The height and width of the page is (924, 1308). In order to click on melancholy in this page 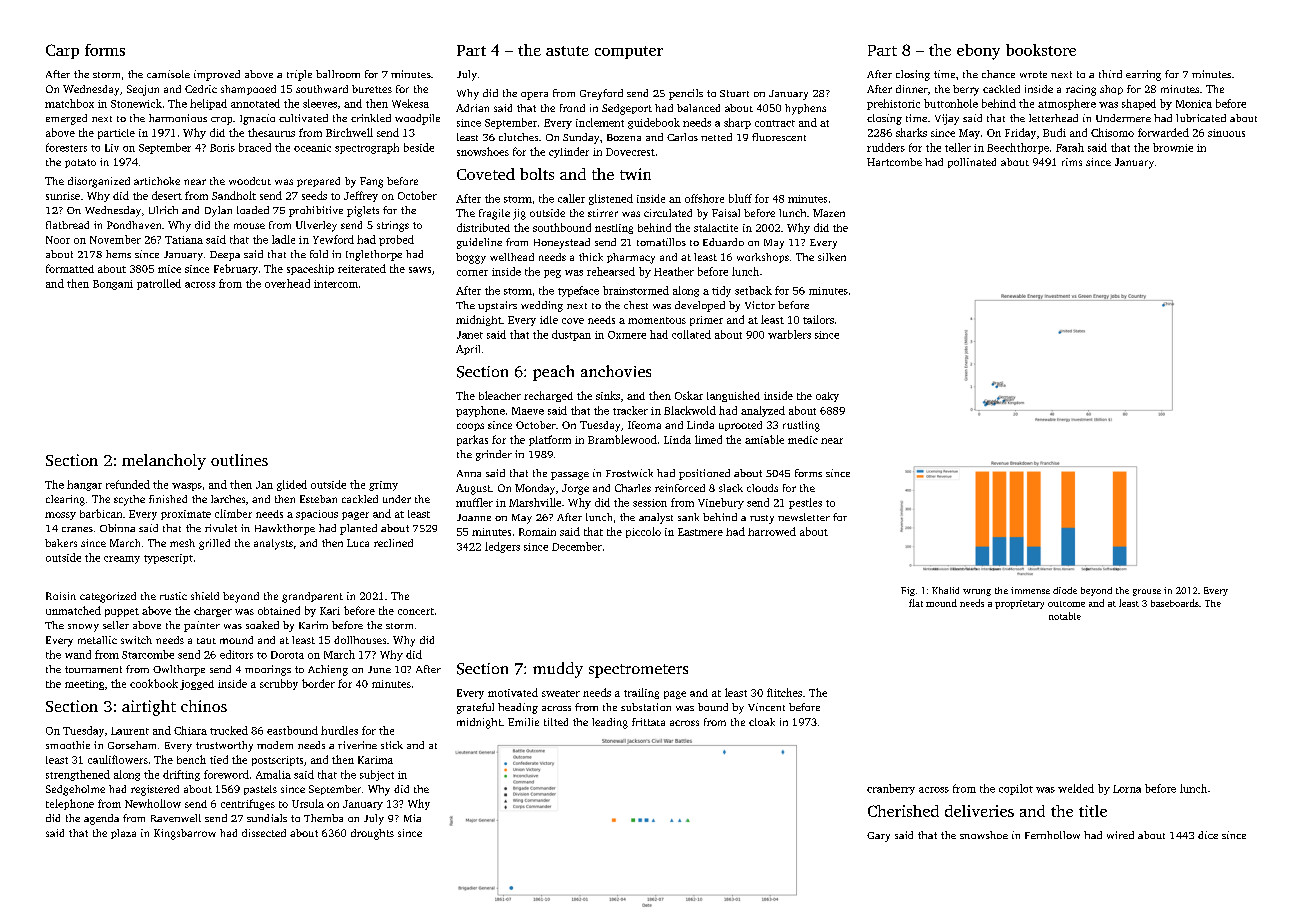, I will do `click(164, 462)`.
